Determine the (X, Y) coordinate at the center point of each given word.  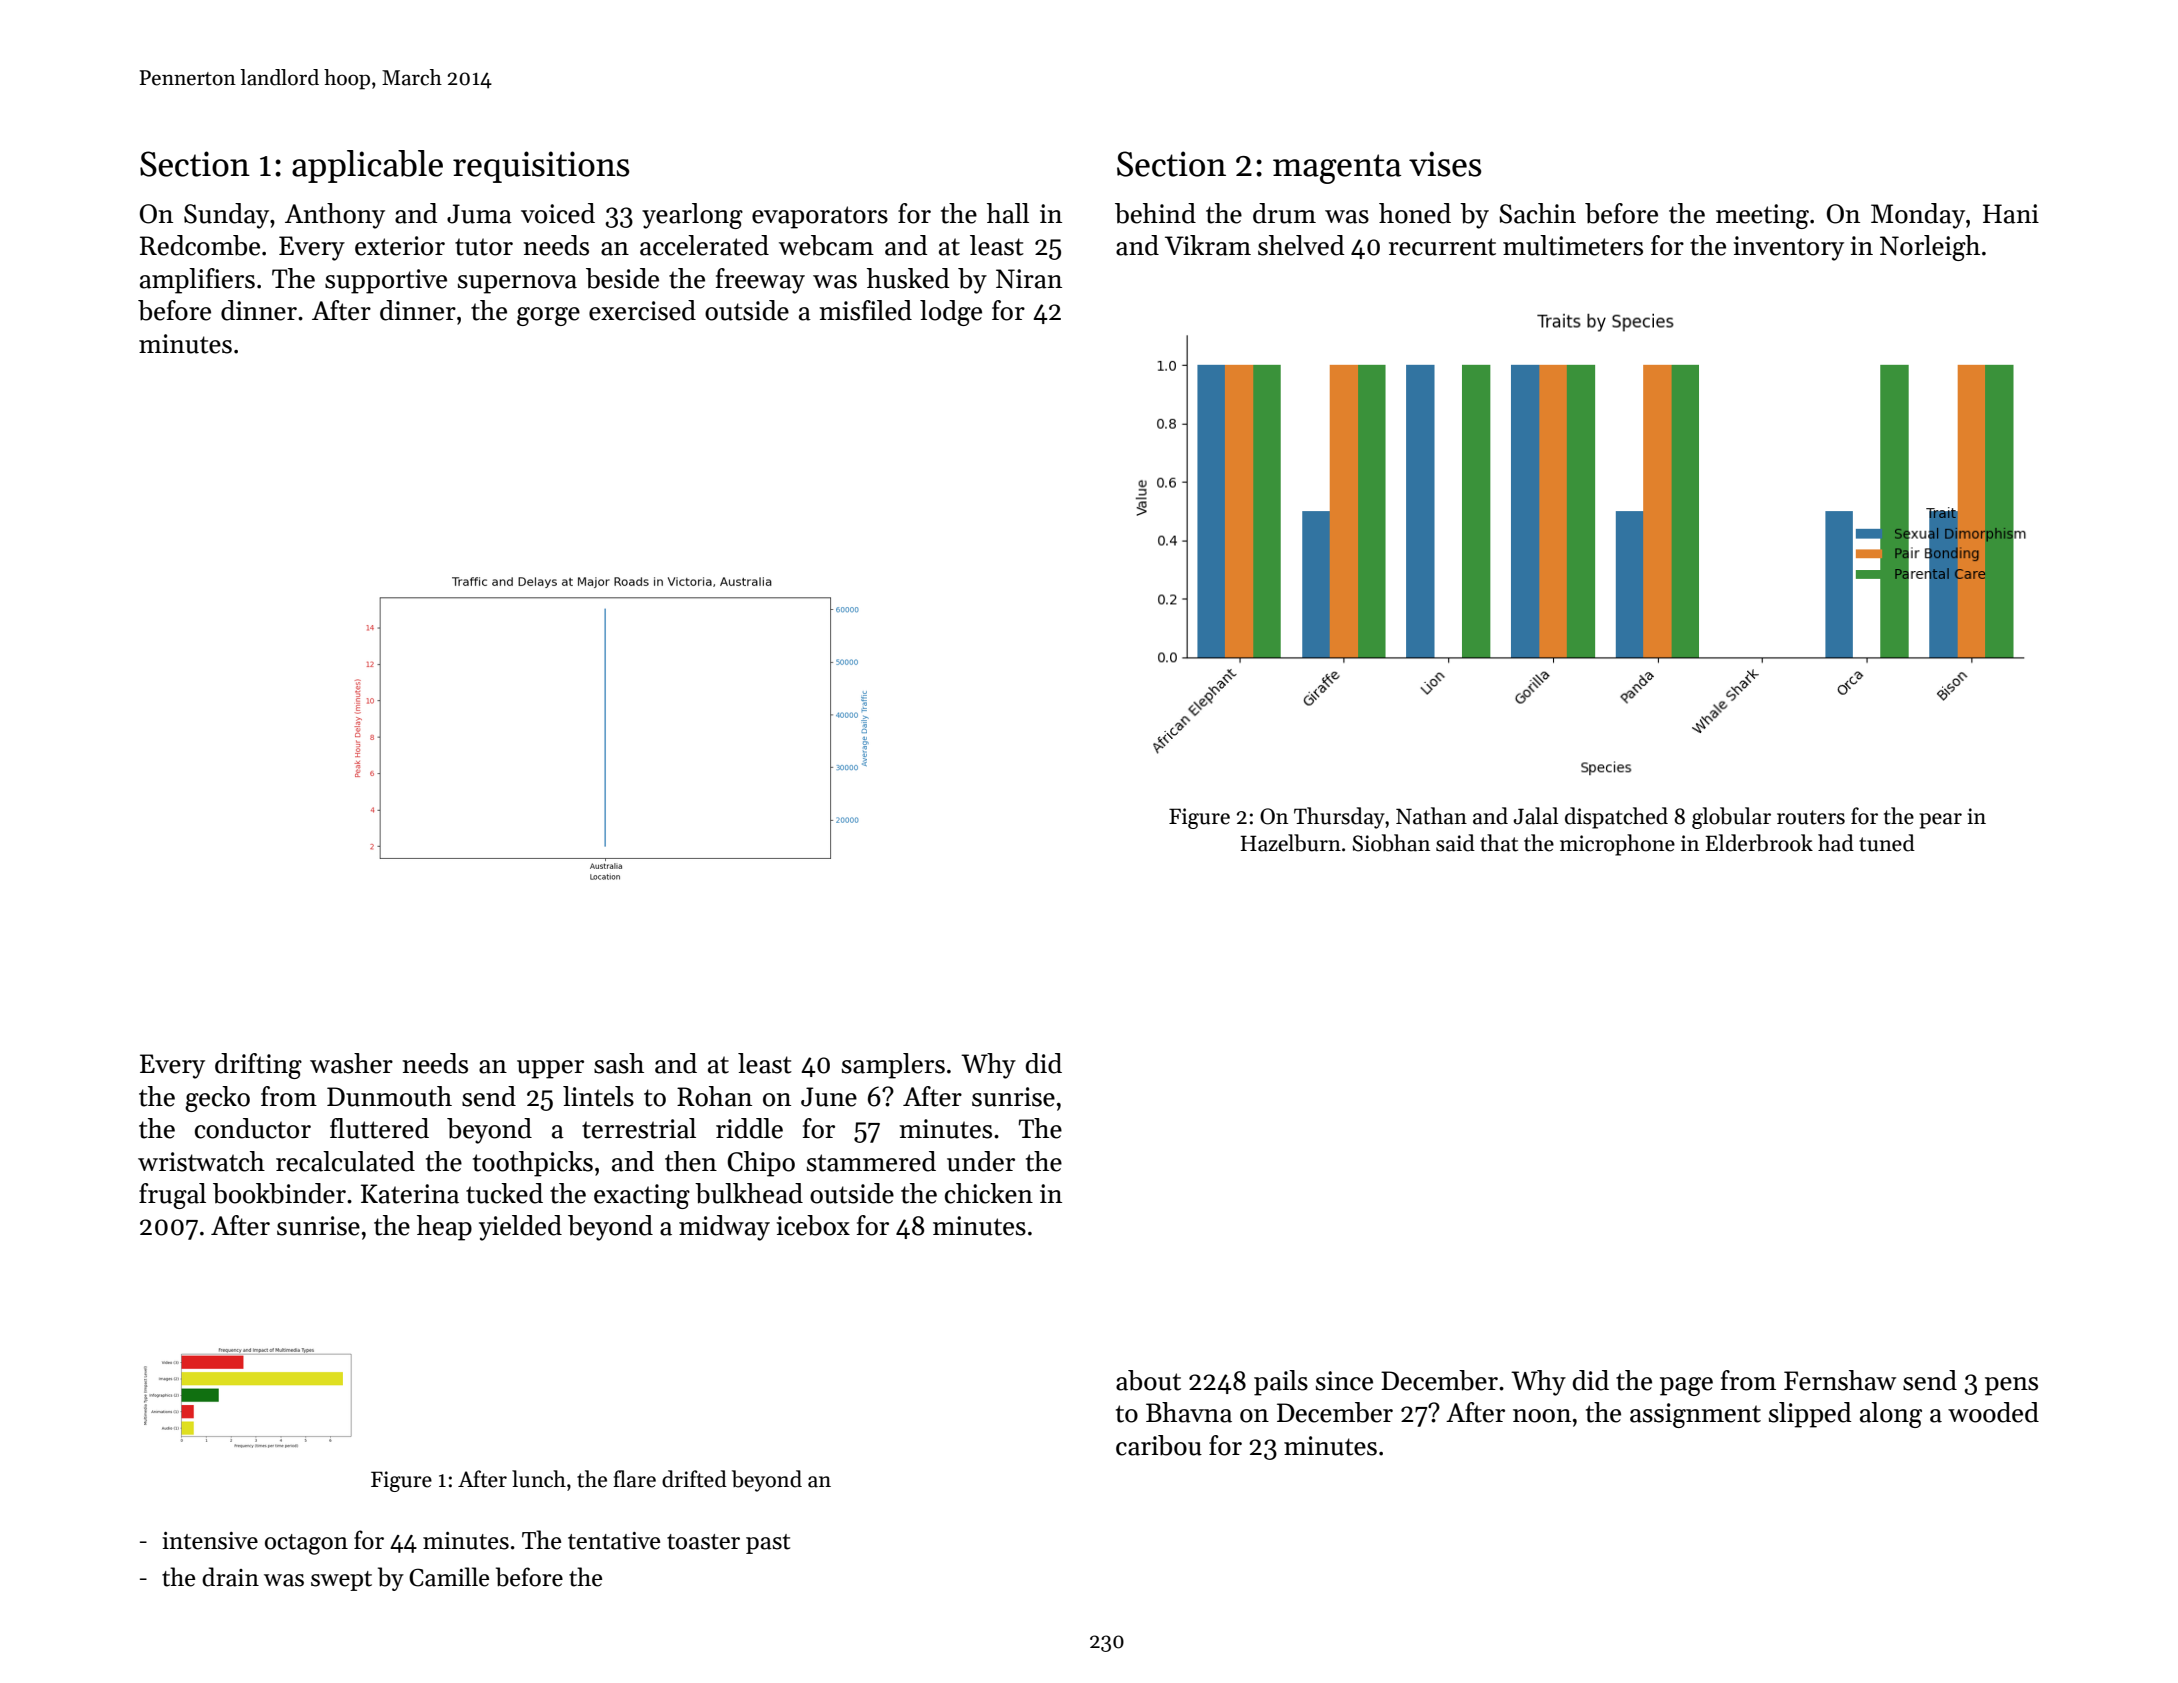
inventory (1788, 248)
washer (351, 1063)
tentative (614, 1541)
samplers (893, 1066)
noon (1542, 1416)
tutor (484, 247)
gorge (548, 316)
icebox (813, 1225)
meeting (1762, 216)
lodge (951, 313)
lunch (539, 1479)
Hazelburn (1291, 843)
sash (619, 1063)
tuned (1887, 843)
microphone (1617, 845)
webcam (826, 245)
